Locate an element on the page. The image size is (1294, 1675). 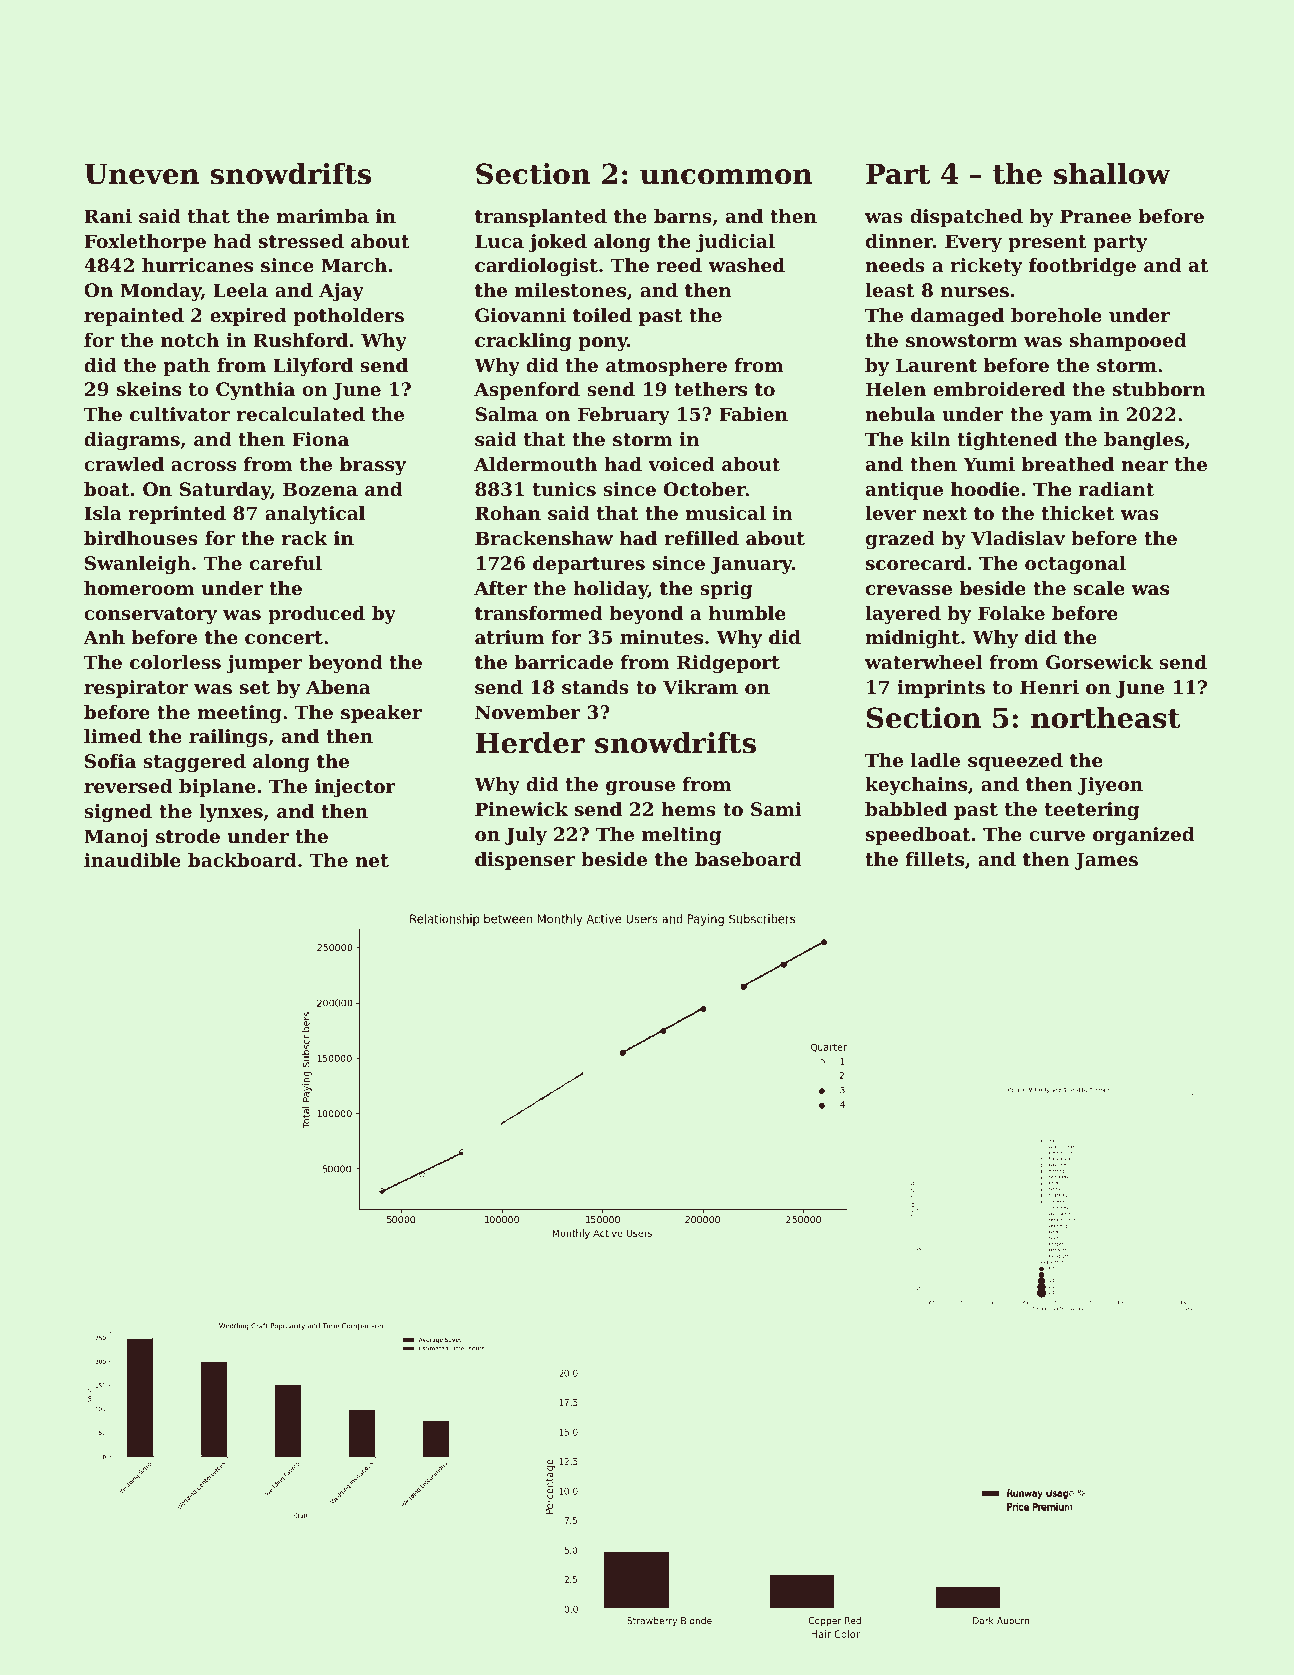
squeezed is located at coordinates (1015, 762).
